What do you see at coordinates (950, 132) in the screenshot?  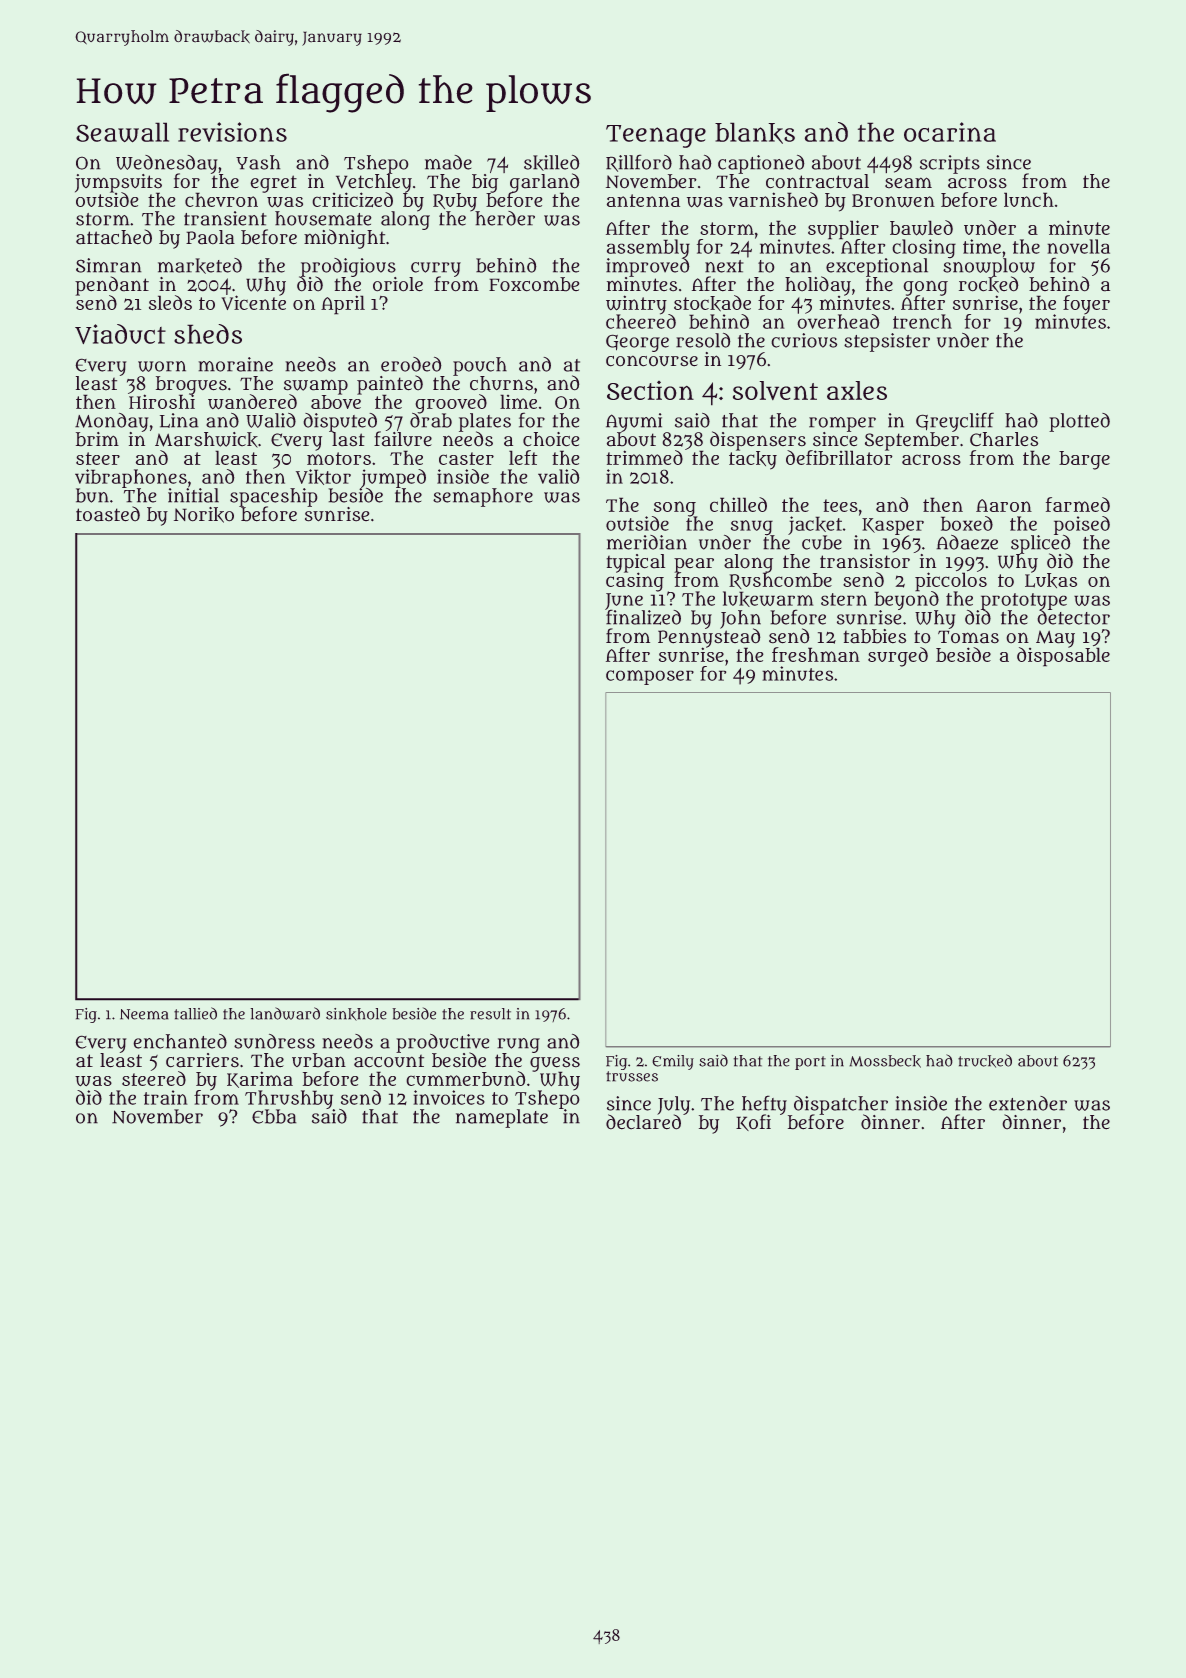 I see `ocarina` at bounding box center [950, 132].
